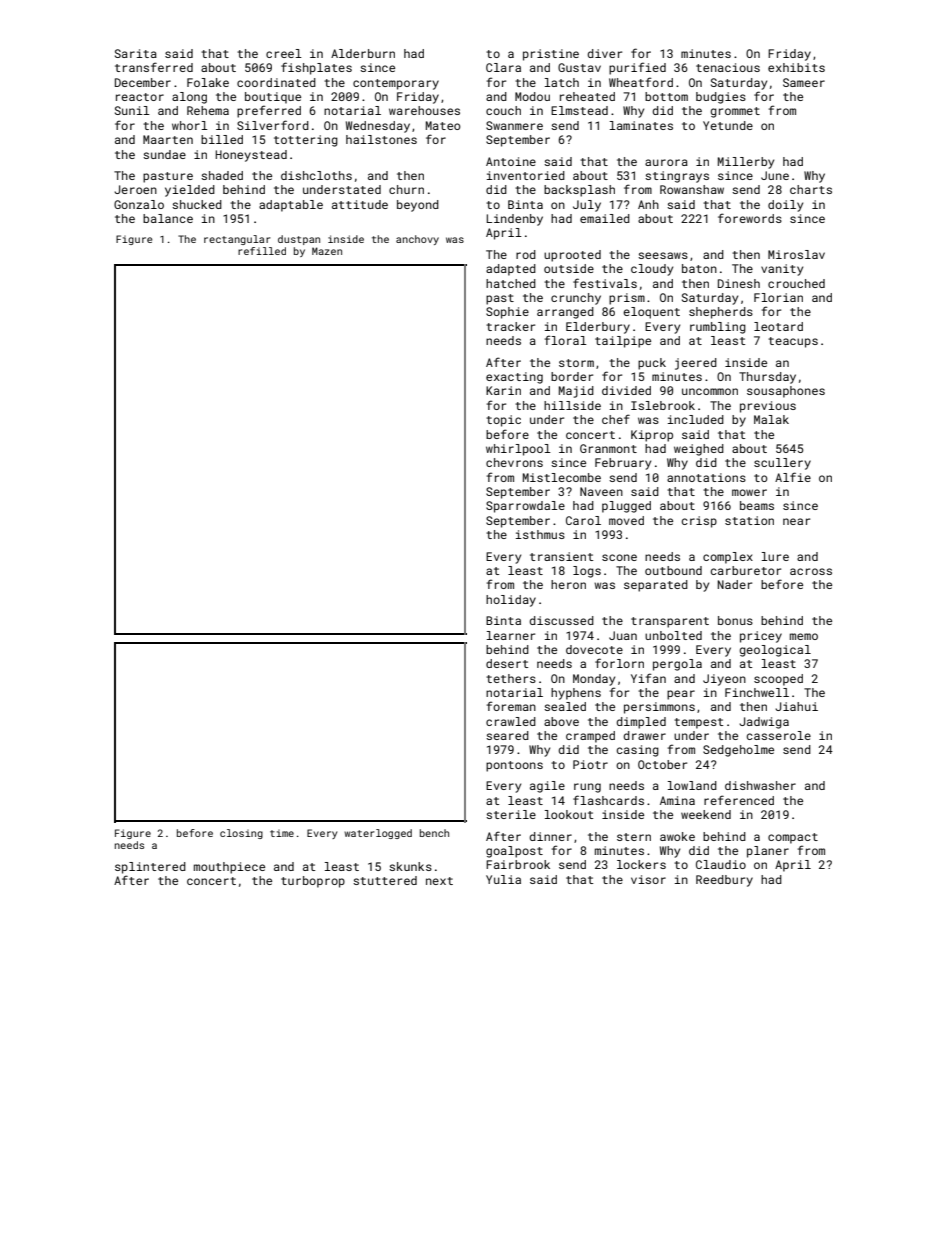  What do you see at coordinates (262, 251) in the screenshot?
I see `refilled` at bounding box center [262, 251].
